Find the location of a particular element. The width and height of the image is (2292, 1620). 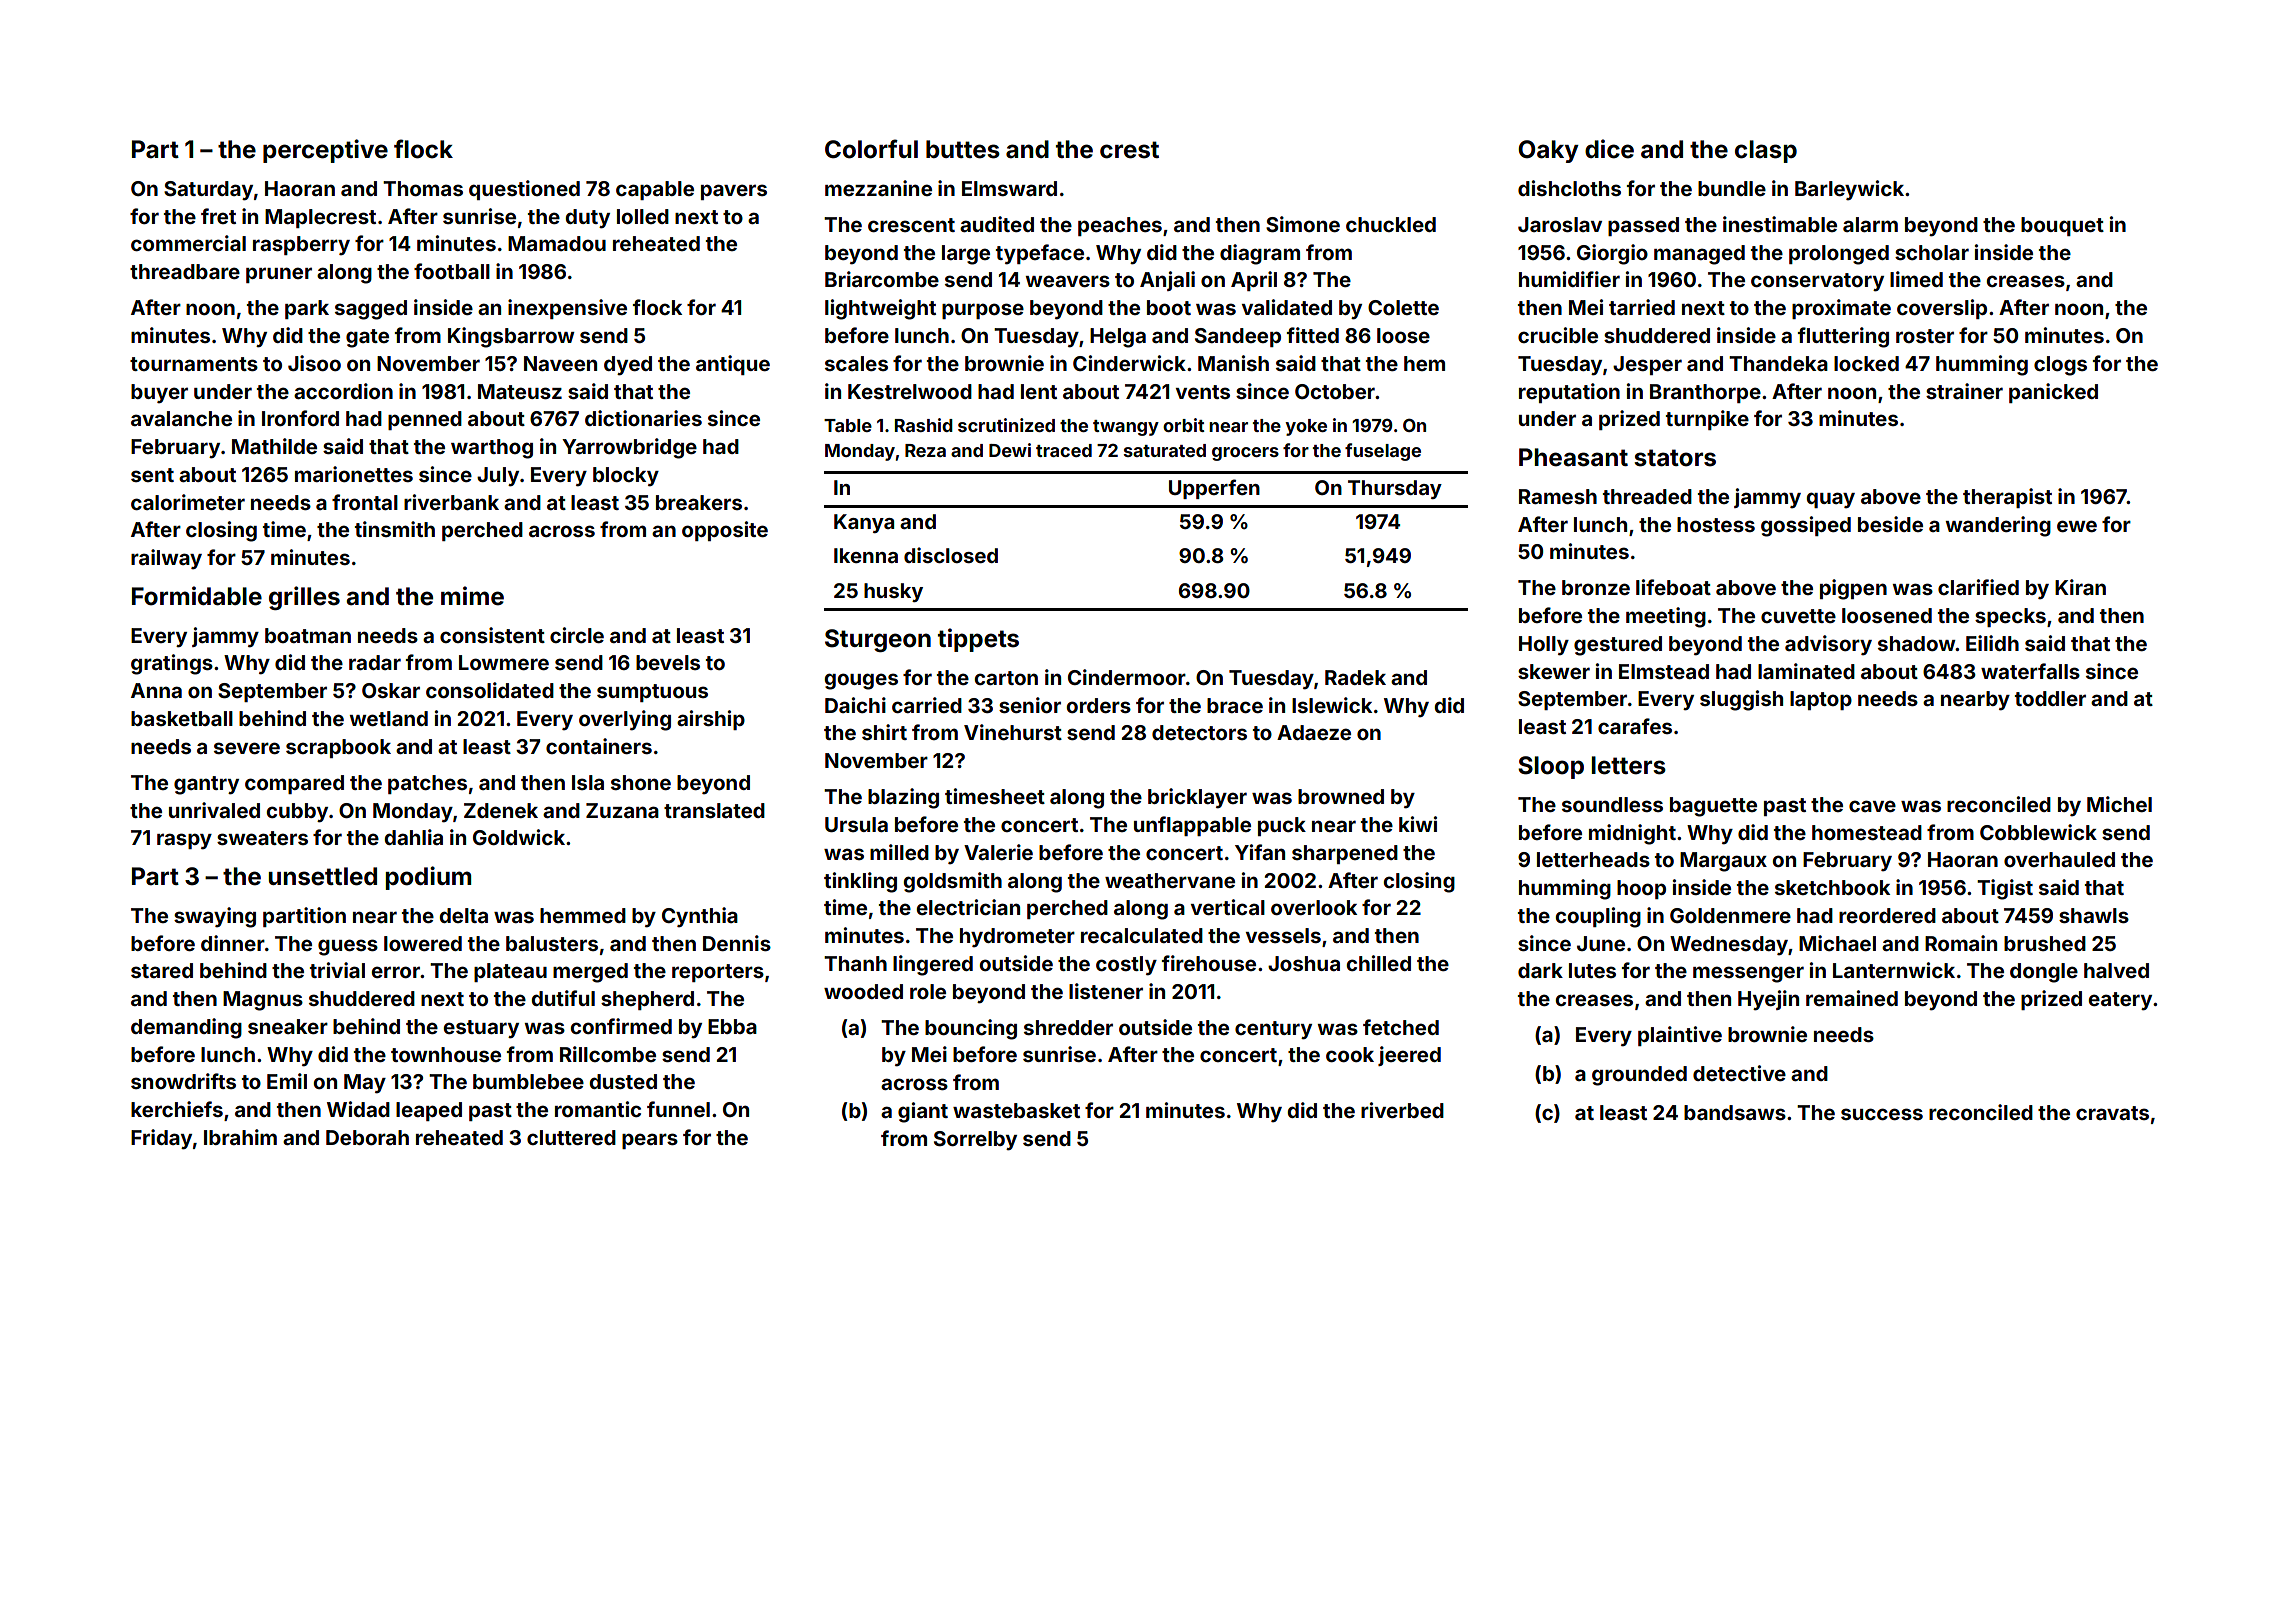

Michel is located at coordinates (2119, 804).
